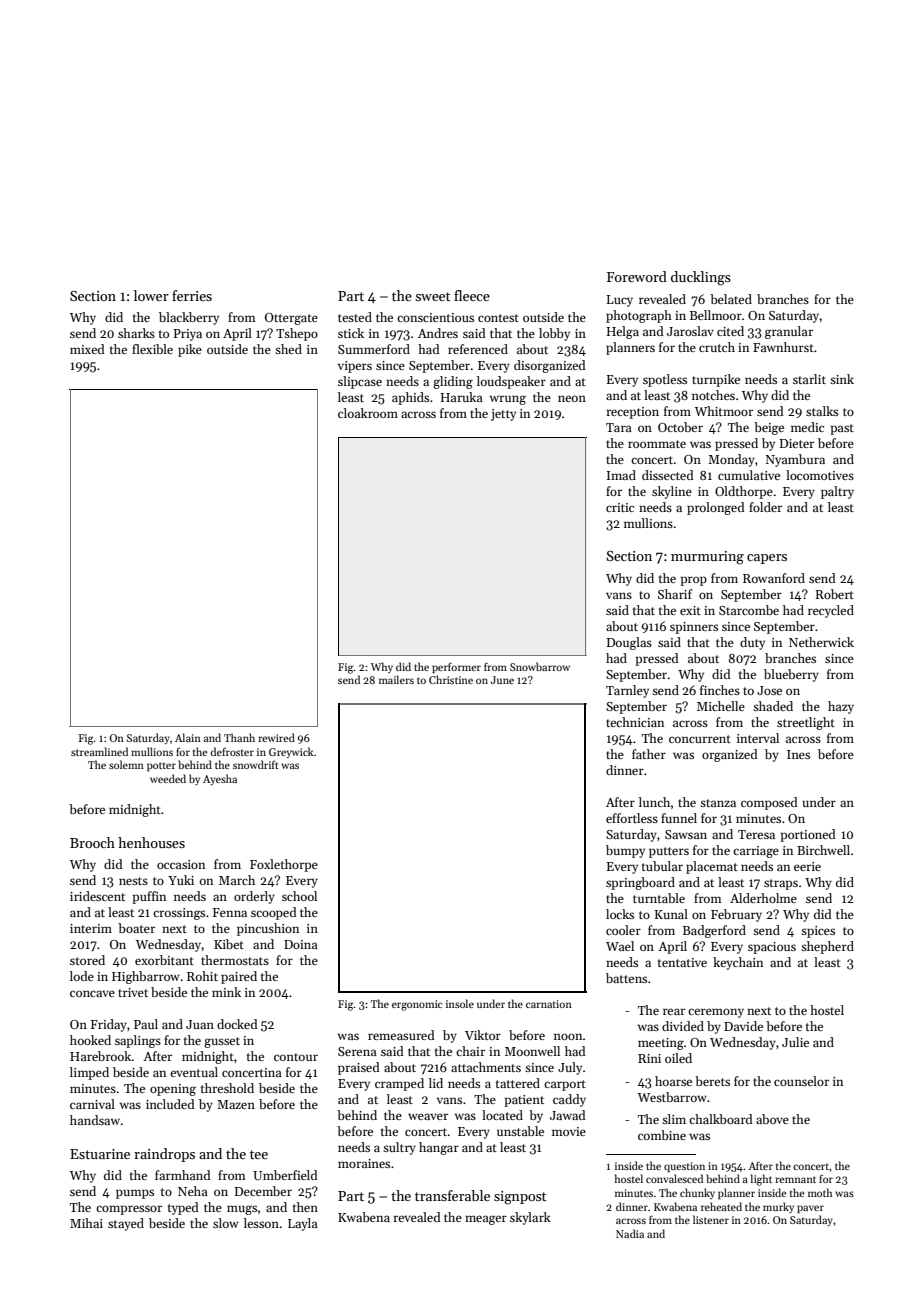 This document has height=1308, width=924. Describe the element at coordinates (151, 295) in the document. I see `lower` at that location.
